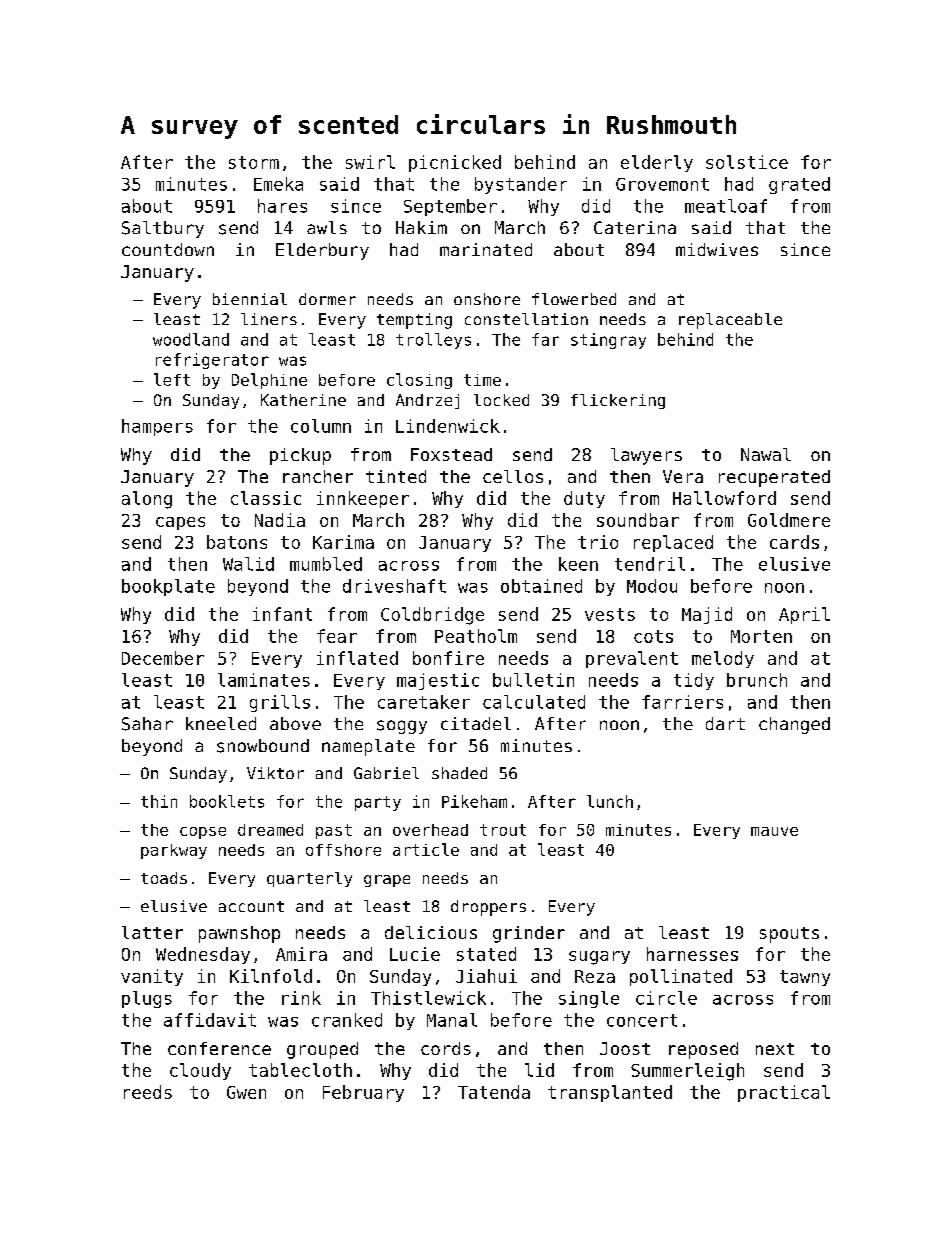 The image size is (952, 1233). Describe the element at coordinates (717, 249) in the image. I see `midwives` at that location.
